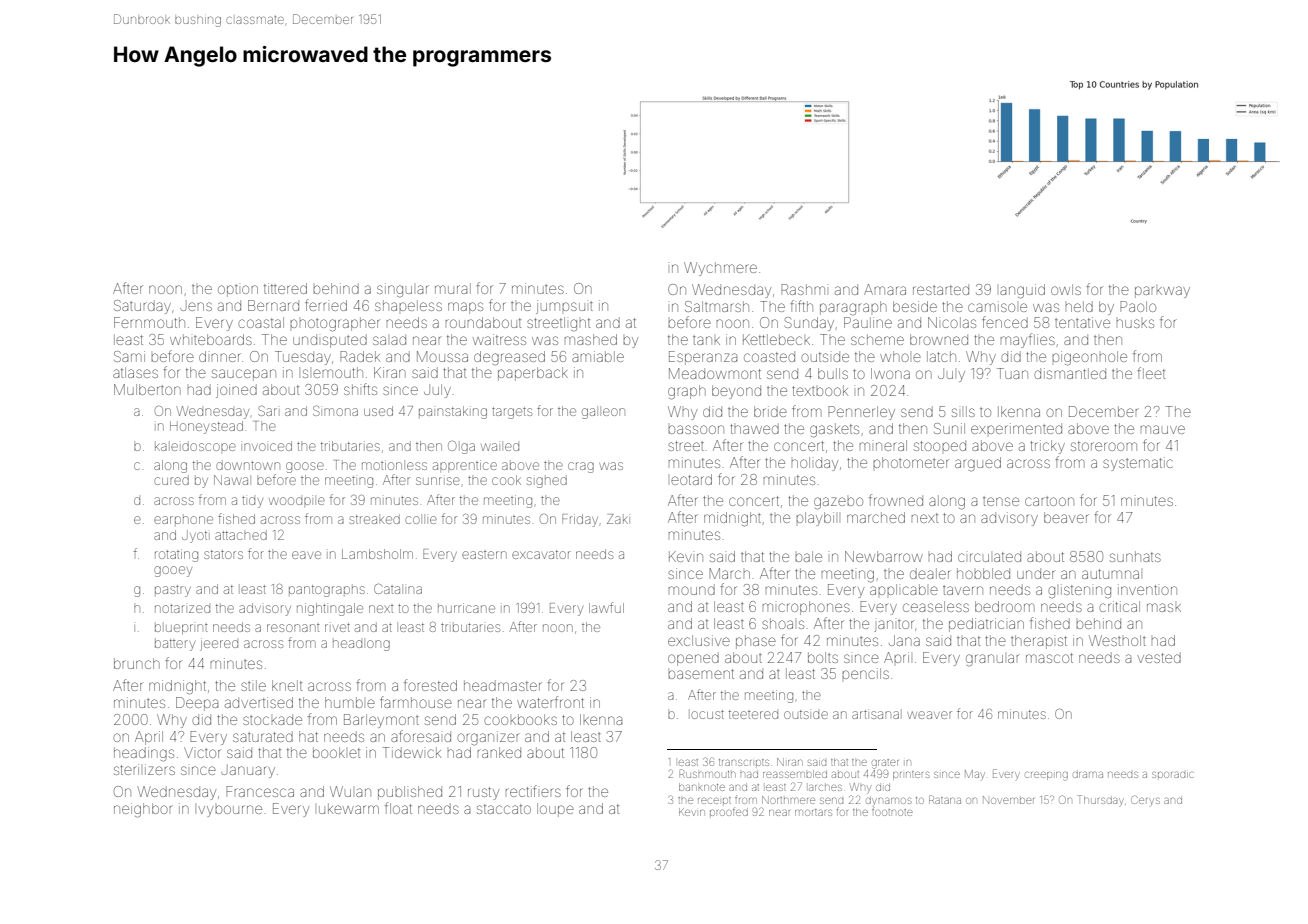  I want to click on vested, so click(1159, 657).
